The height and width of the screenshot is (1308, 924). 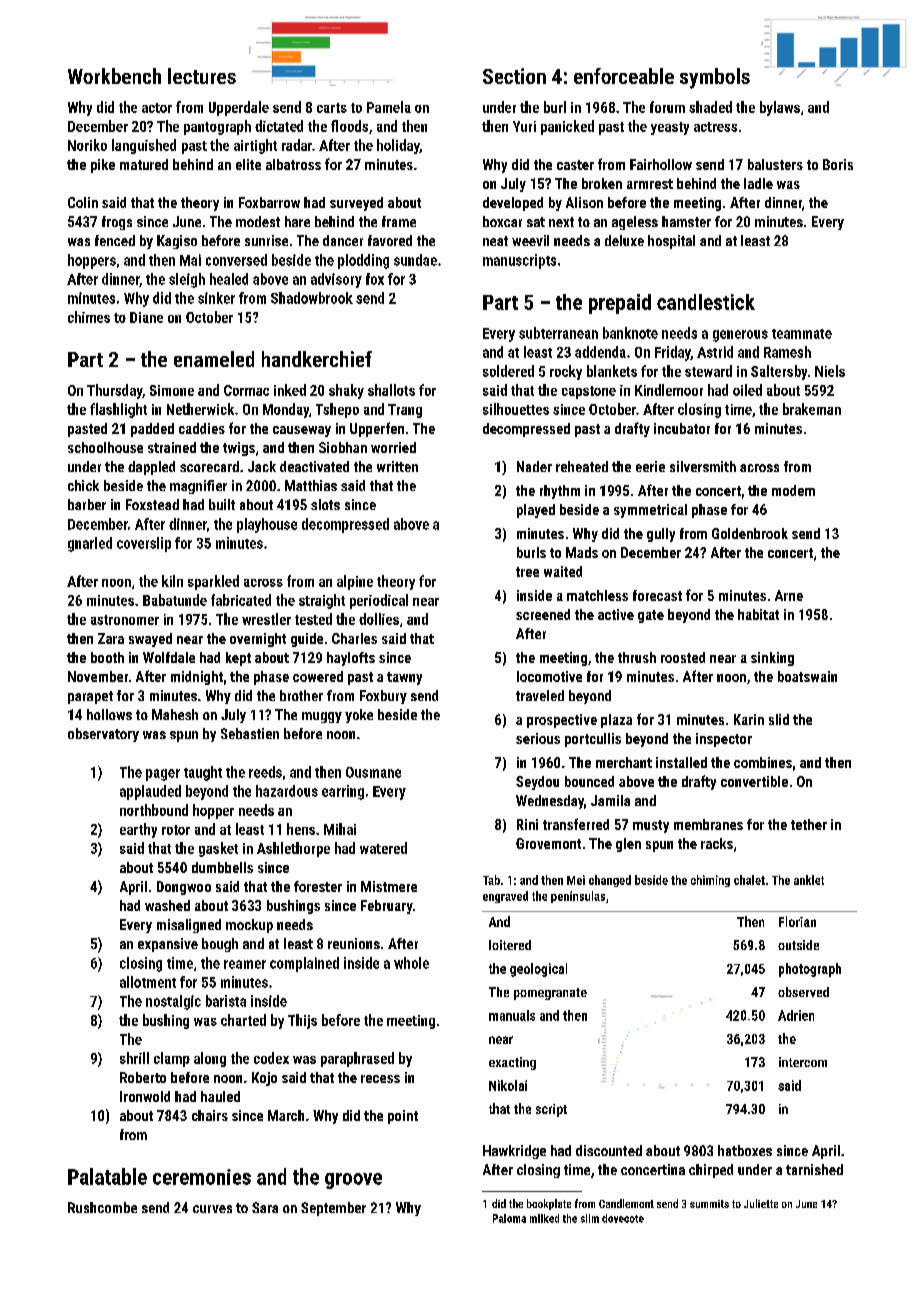 What do you see at coordinates (202, 76) in the screenshot?
I see `lectures` at bounding box center [202, 76].
